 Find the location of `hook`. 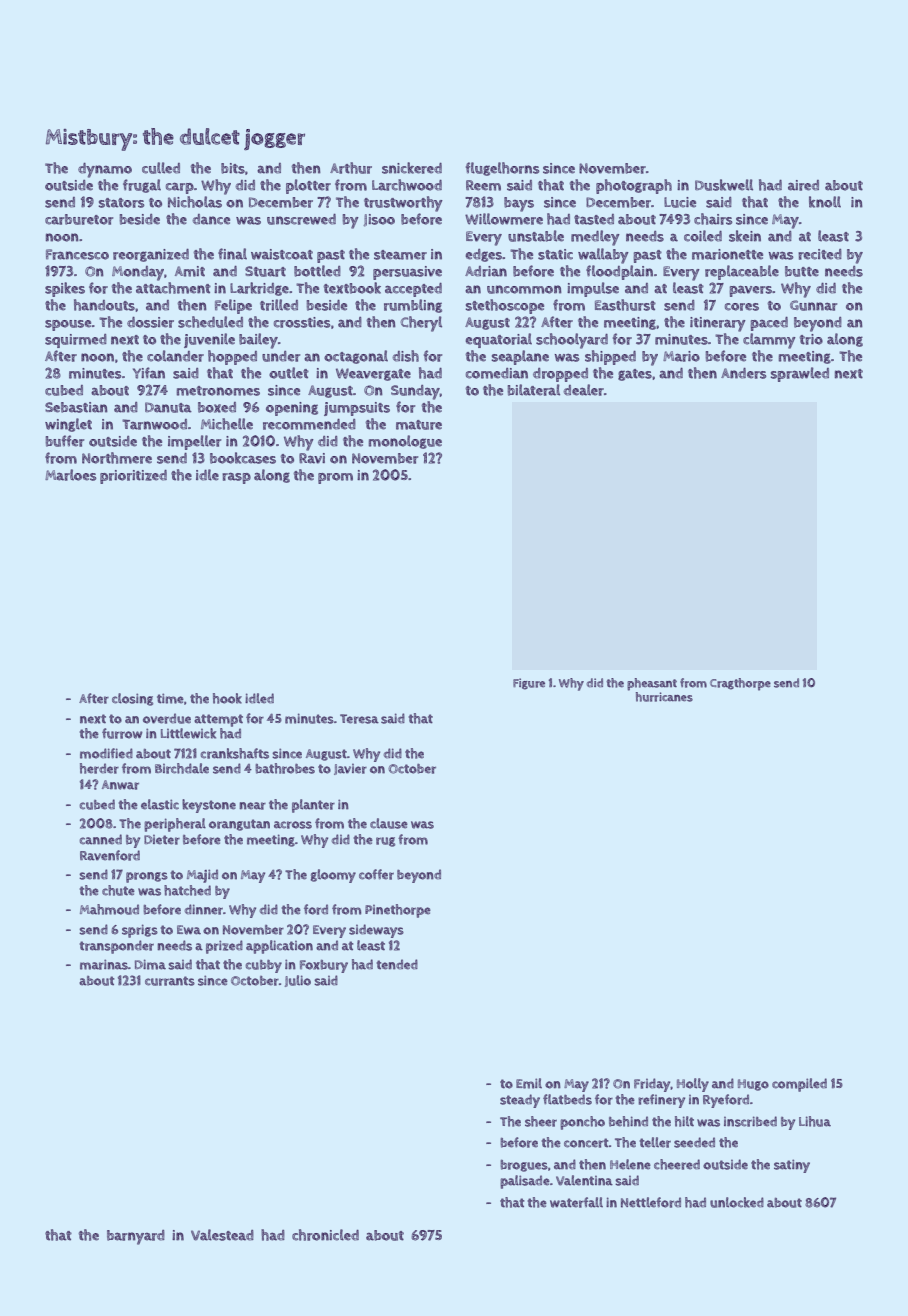

hook is located at coordinates (227, 698).
